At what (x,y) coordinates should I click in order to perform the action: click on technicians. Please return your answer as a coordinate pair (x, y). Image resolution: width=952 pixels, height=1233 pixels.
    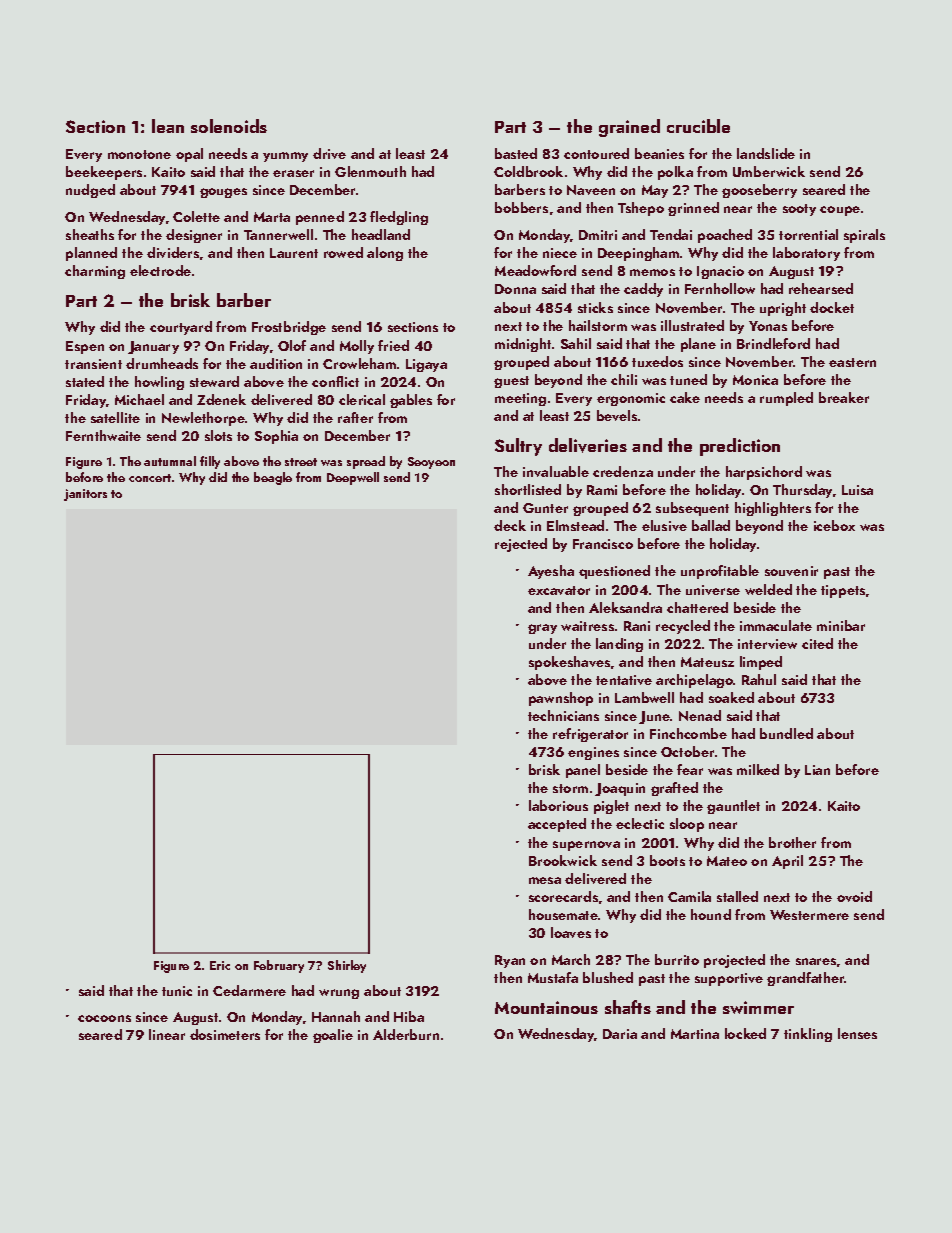
    Looking at the image, I should click on (563, 715).
